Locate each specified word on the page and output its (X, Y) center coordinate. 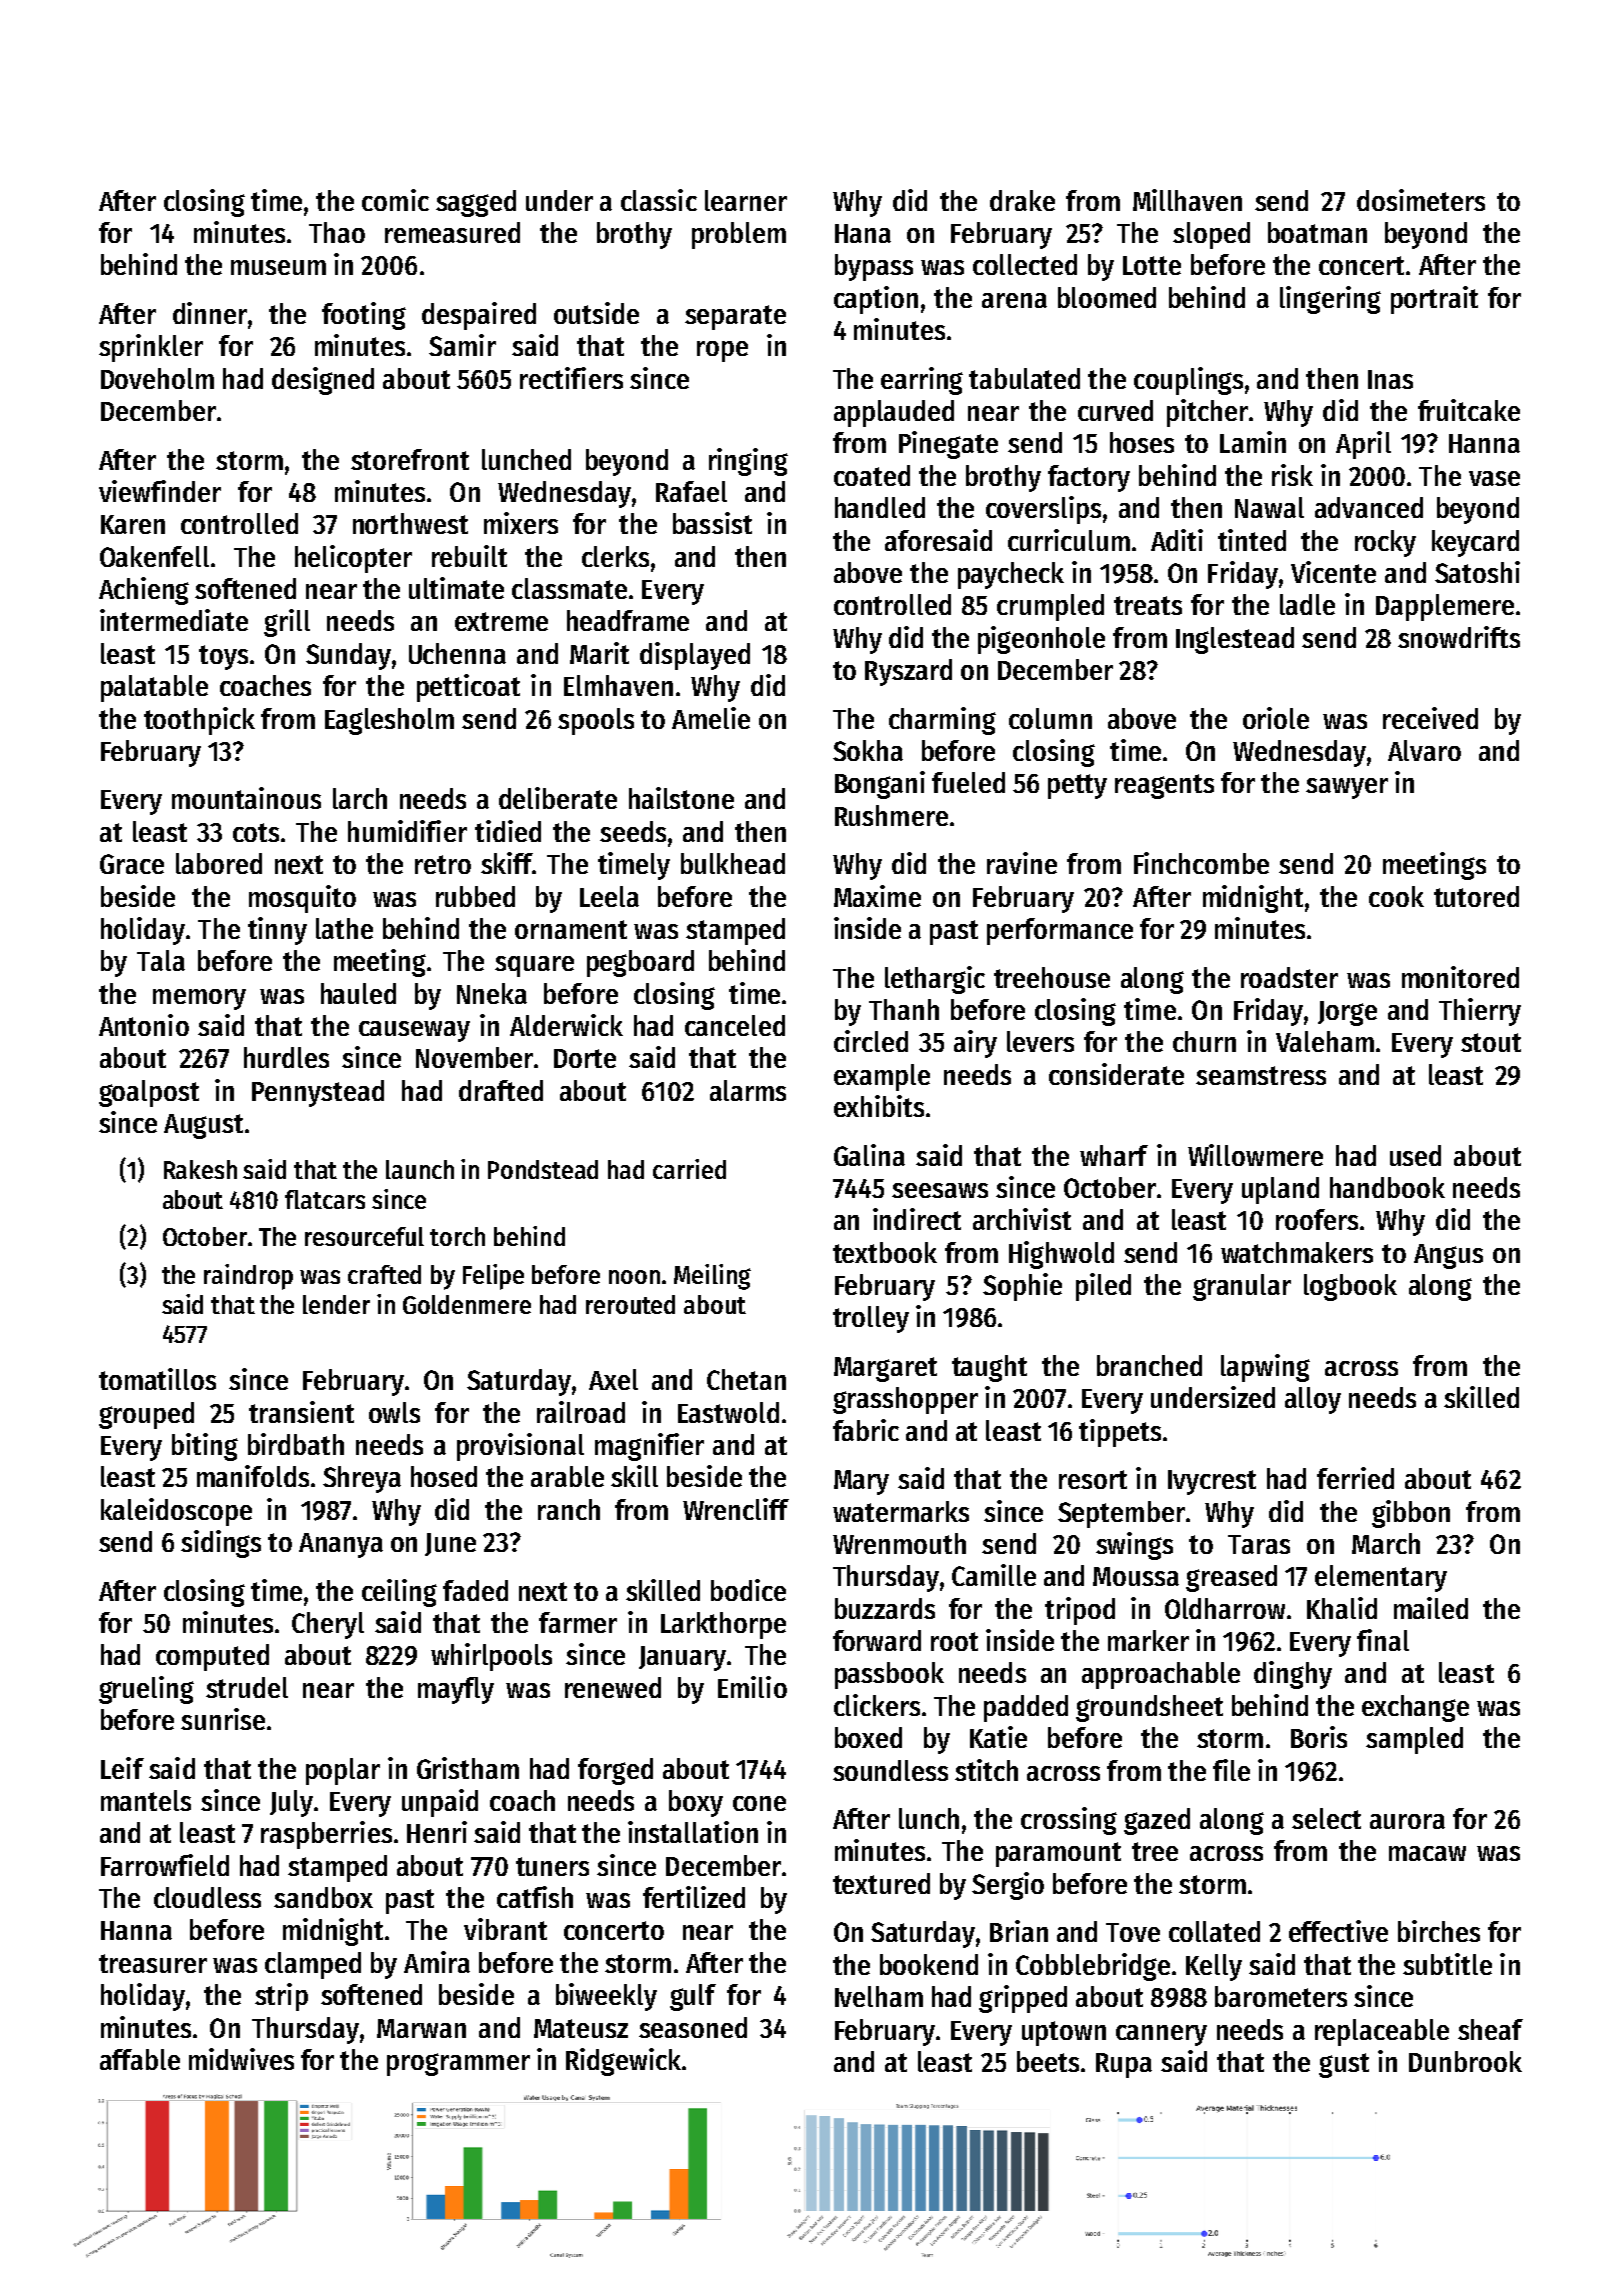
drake (1022, 200)
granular (1242, 1287)
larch (360, 798)
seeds (633, 831)
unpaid (440, 1803)
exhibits (879, 1106)
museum (278, 267)
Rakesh (200, 1169)
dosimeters (1421, 200)
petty (1077, 786)
